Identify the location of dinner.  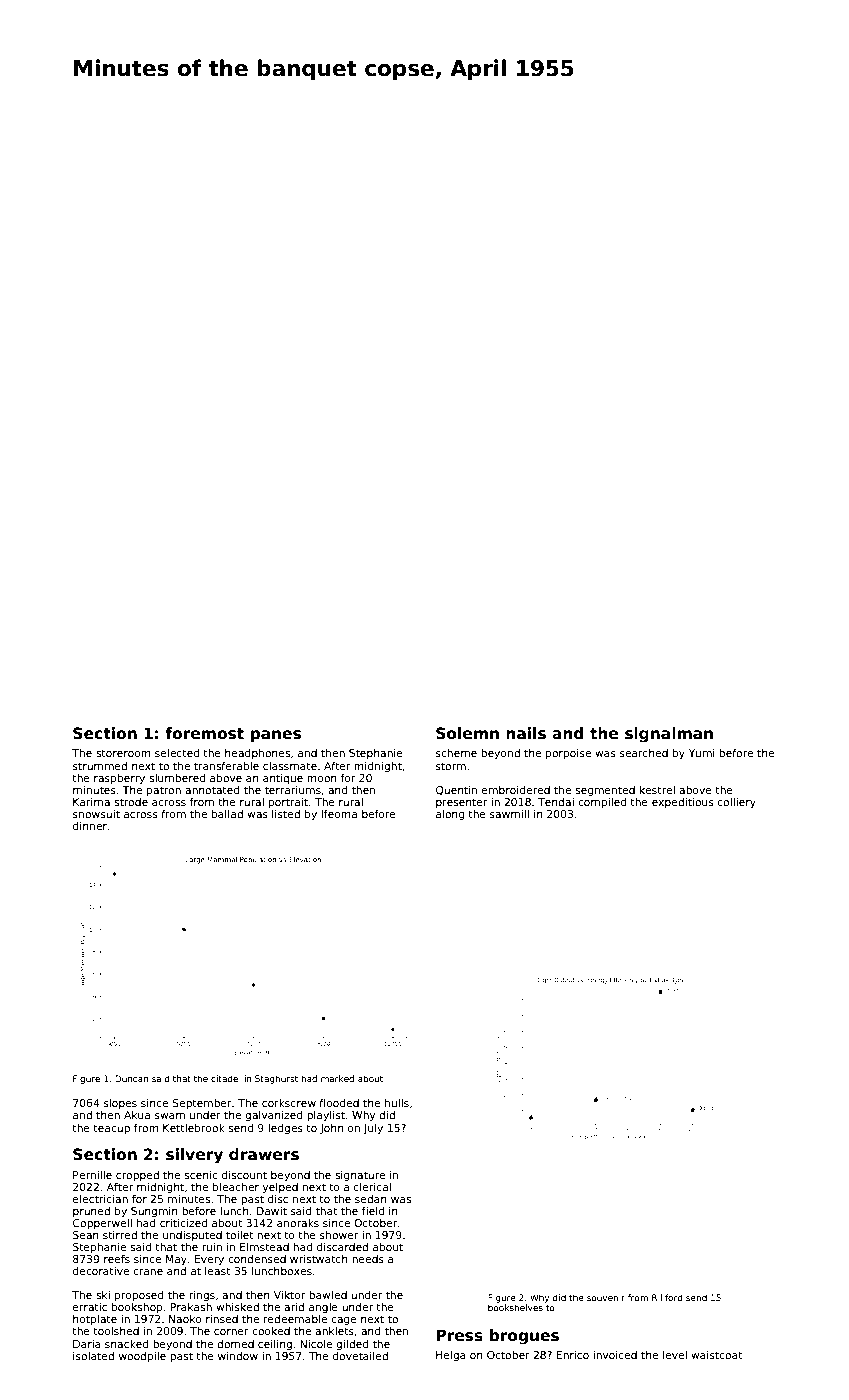
(90, 826).
